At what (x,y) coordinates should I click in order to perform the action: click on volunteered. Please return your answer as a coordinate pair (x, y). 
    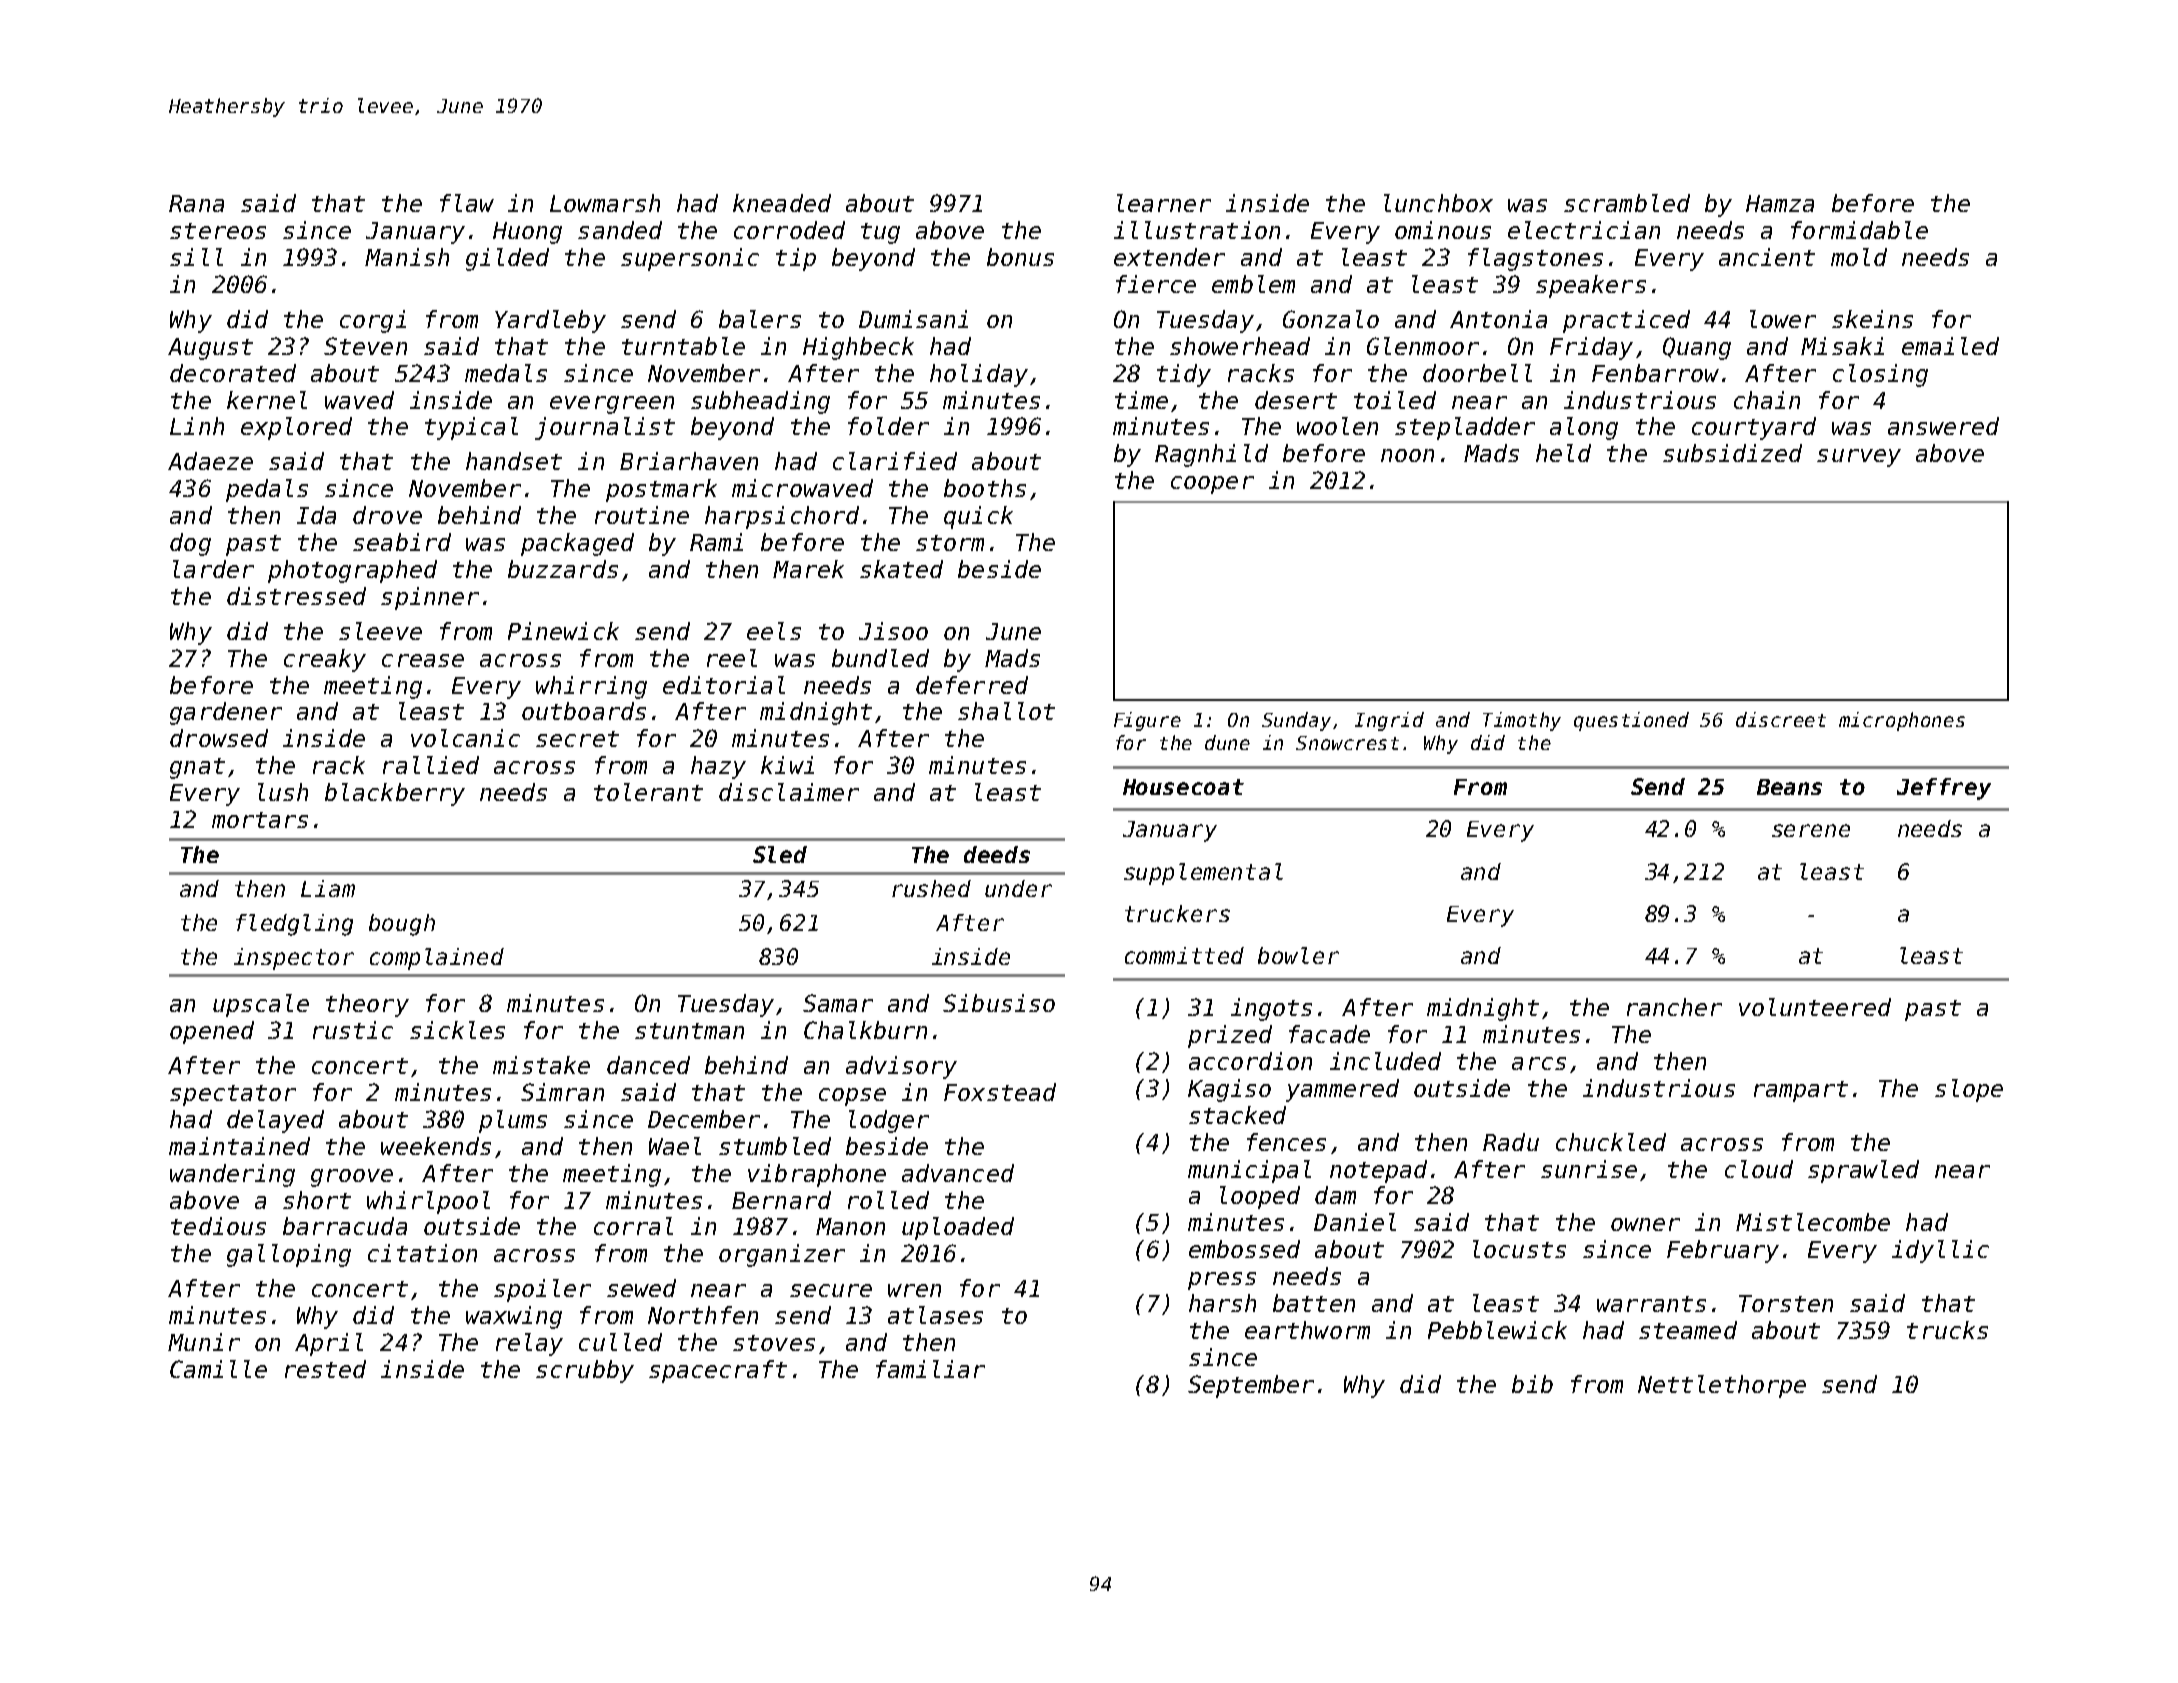
    Looking at the image, I should click on (1815, 1007).
